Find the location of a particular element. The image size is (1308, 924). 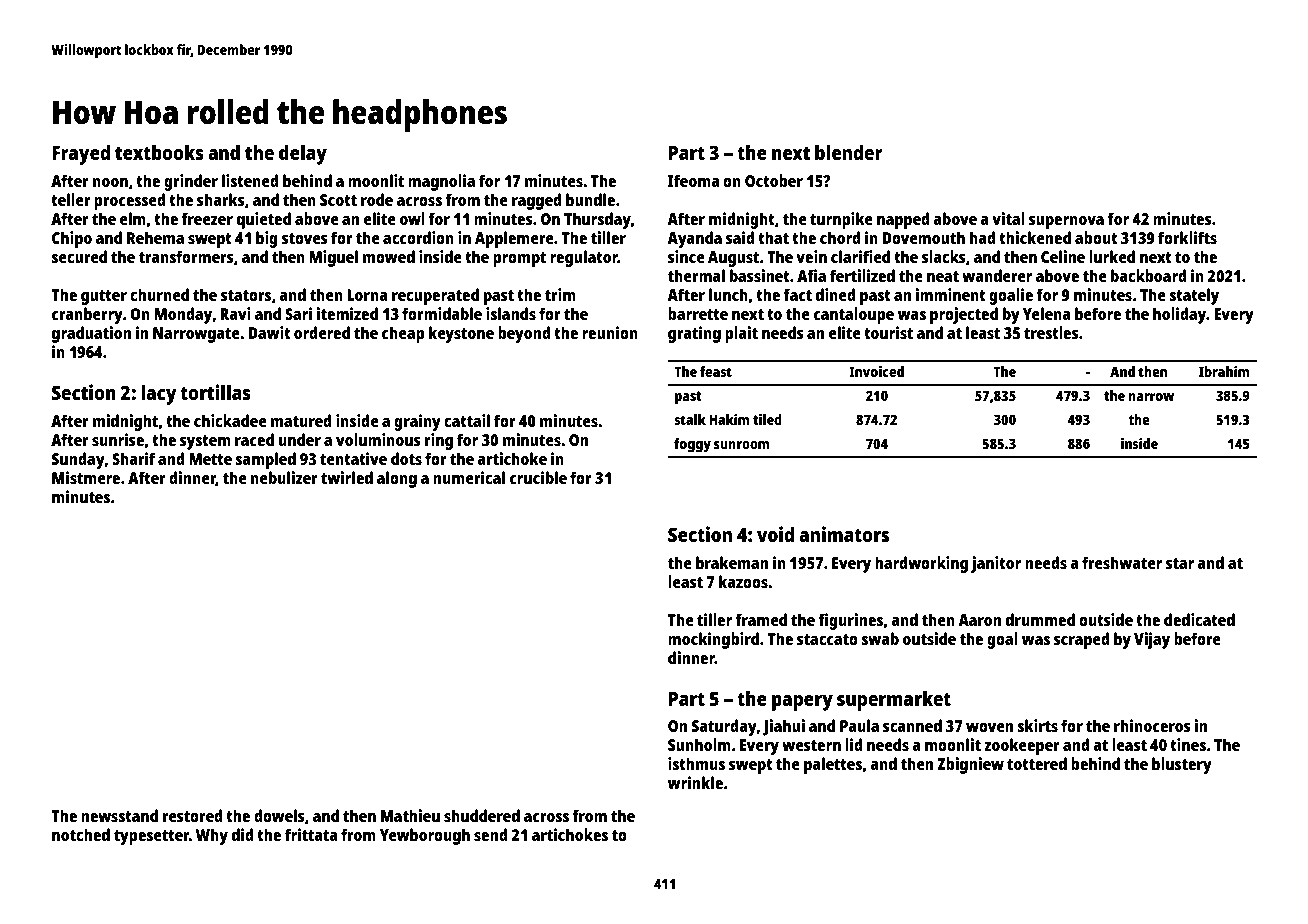

holiday is located at coordinates (1180, 315).
